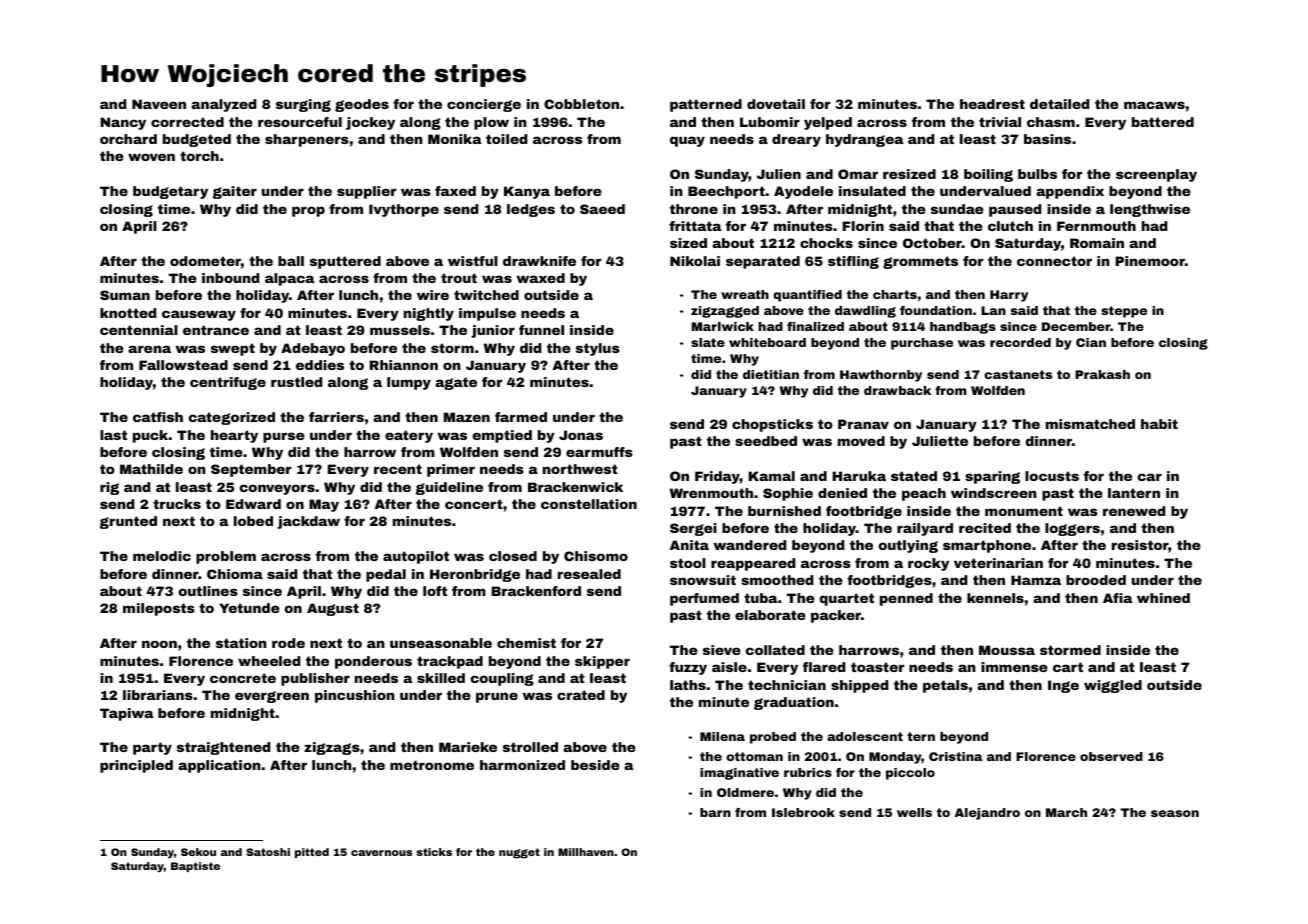 The height and width of the screenshot is (924, 1308). I want to click on Islebrook, so click(803, 812).
